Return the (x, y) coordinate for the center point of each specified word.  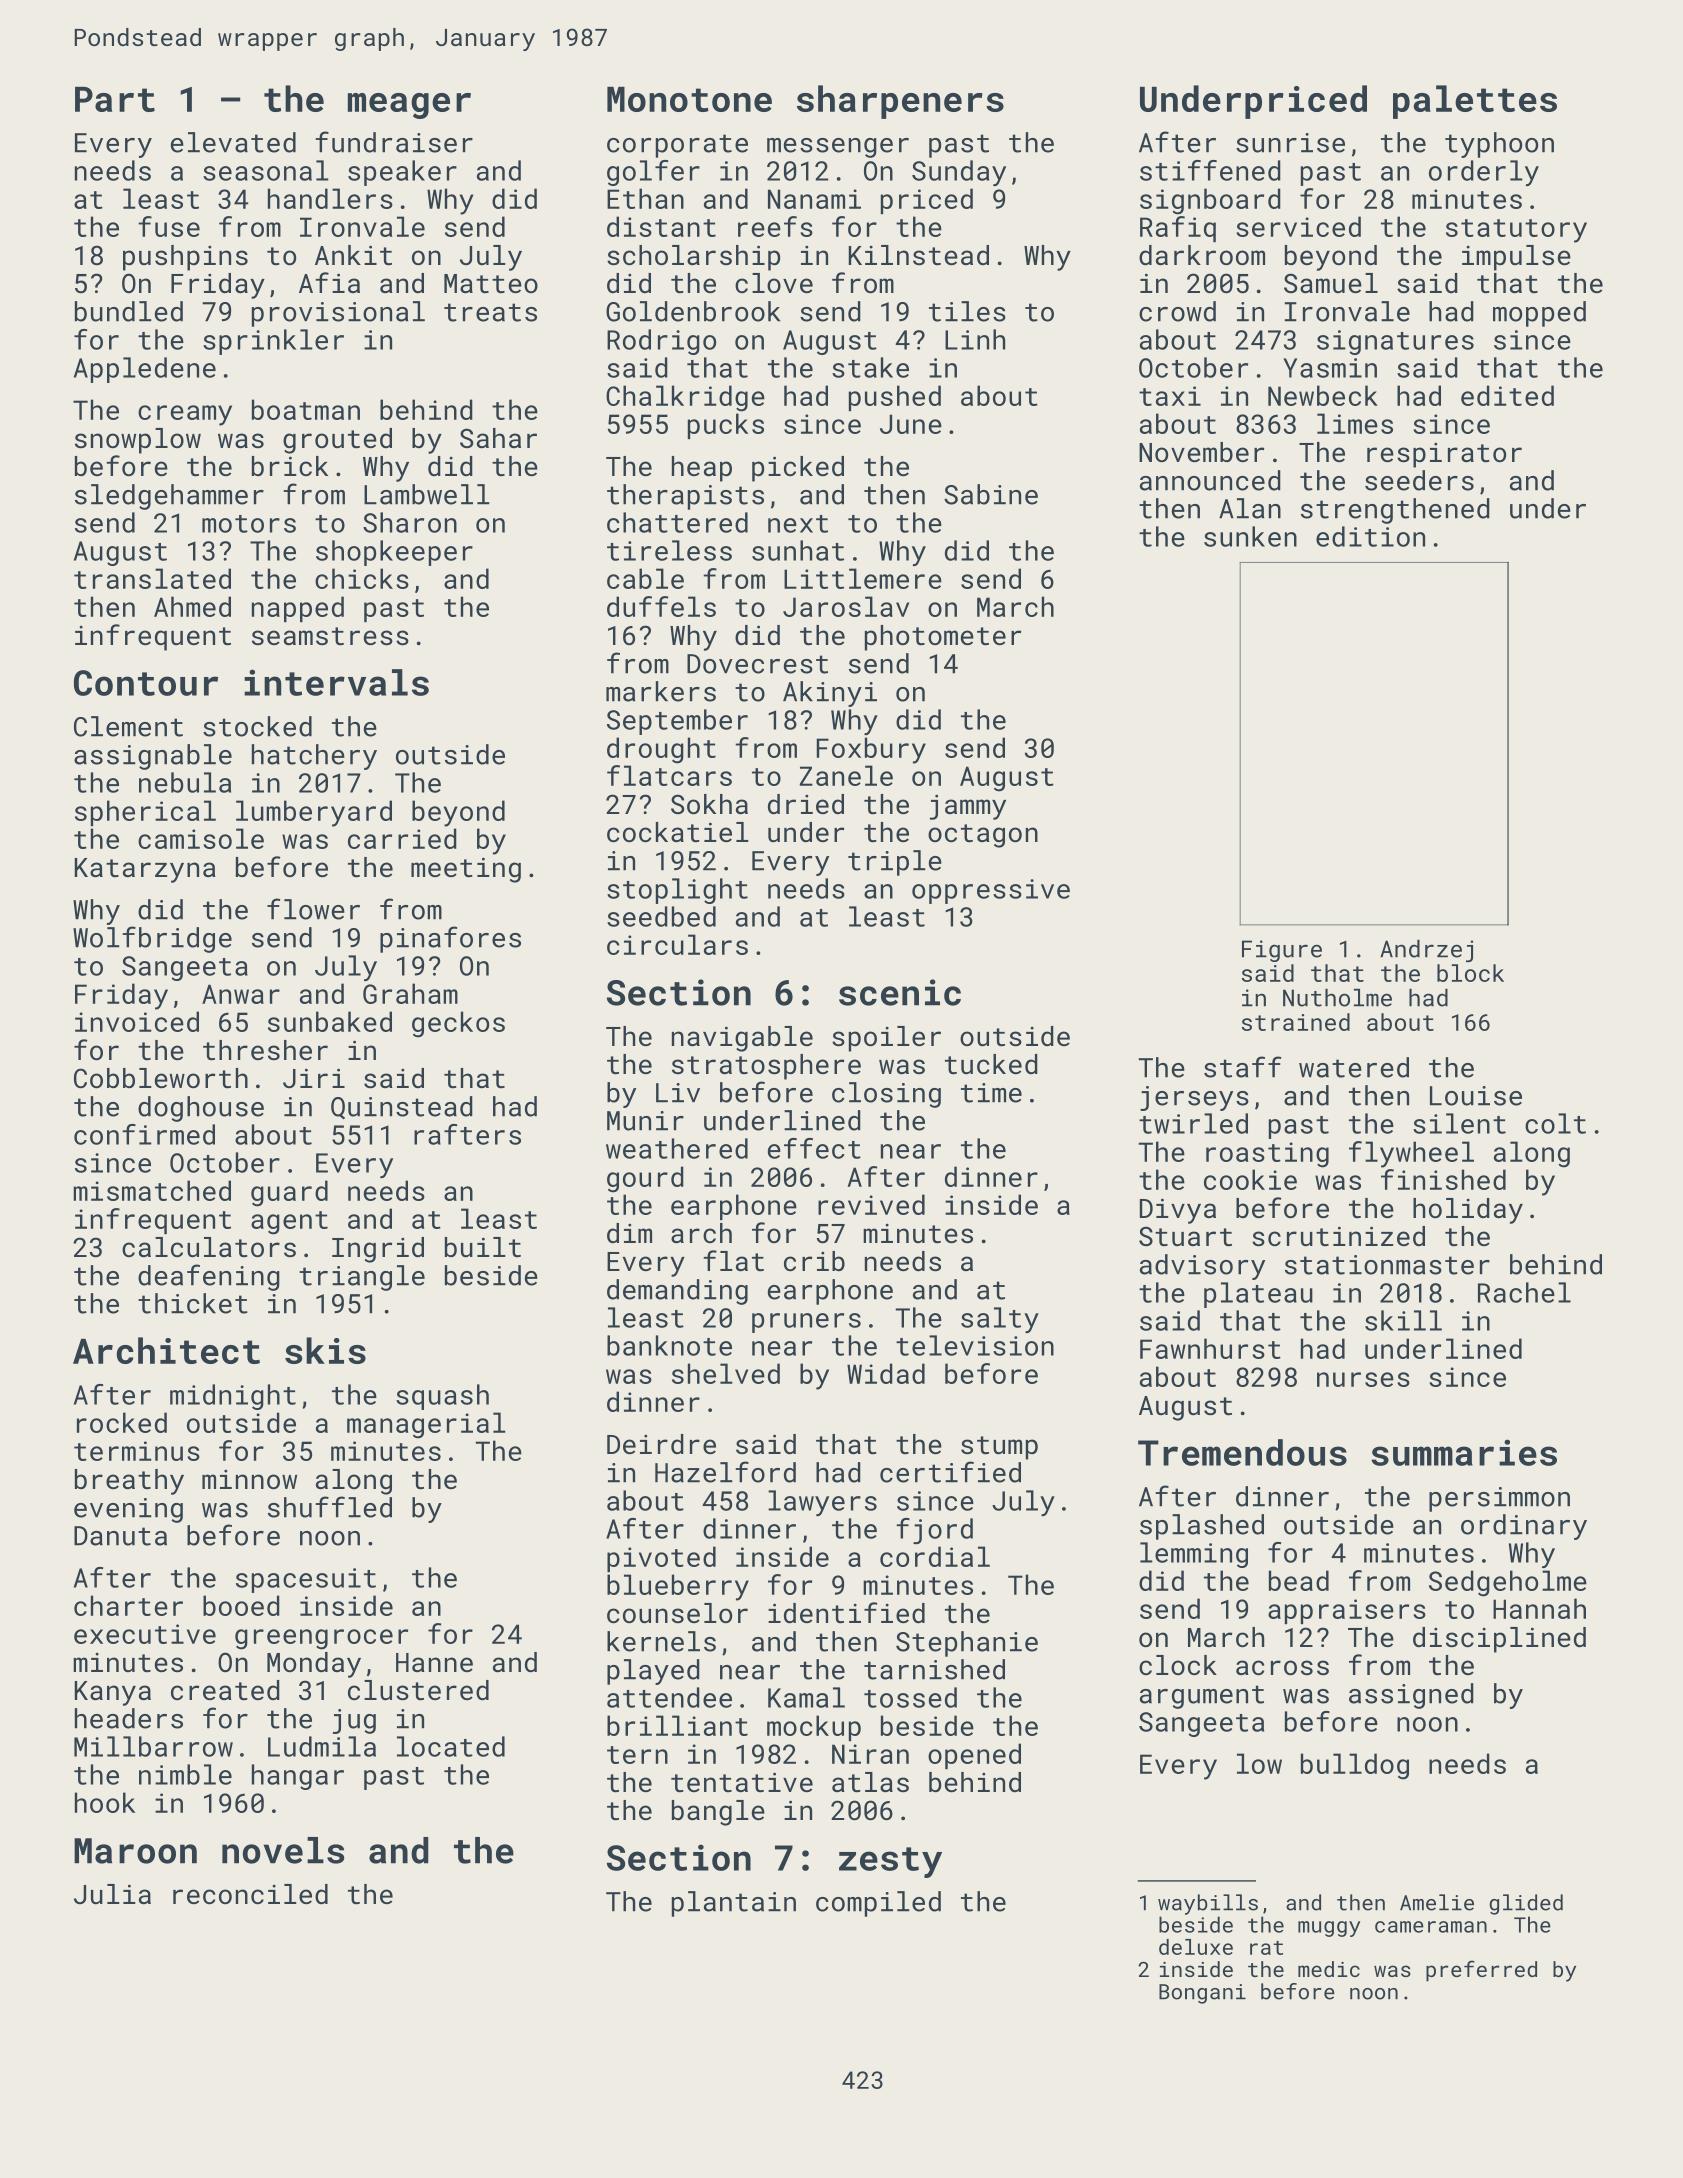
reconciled (250, 1894)
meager (409, 106)
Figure (1282, 951)
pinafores (450, 939)
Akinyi (830, 694)
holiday (1468, 1211)
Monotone (689, 99)
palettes (1475, 102)
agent (289, 1223)
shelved (726, 1373)
